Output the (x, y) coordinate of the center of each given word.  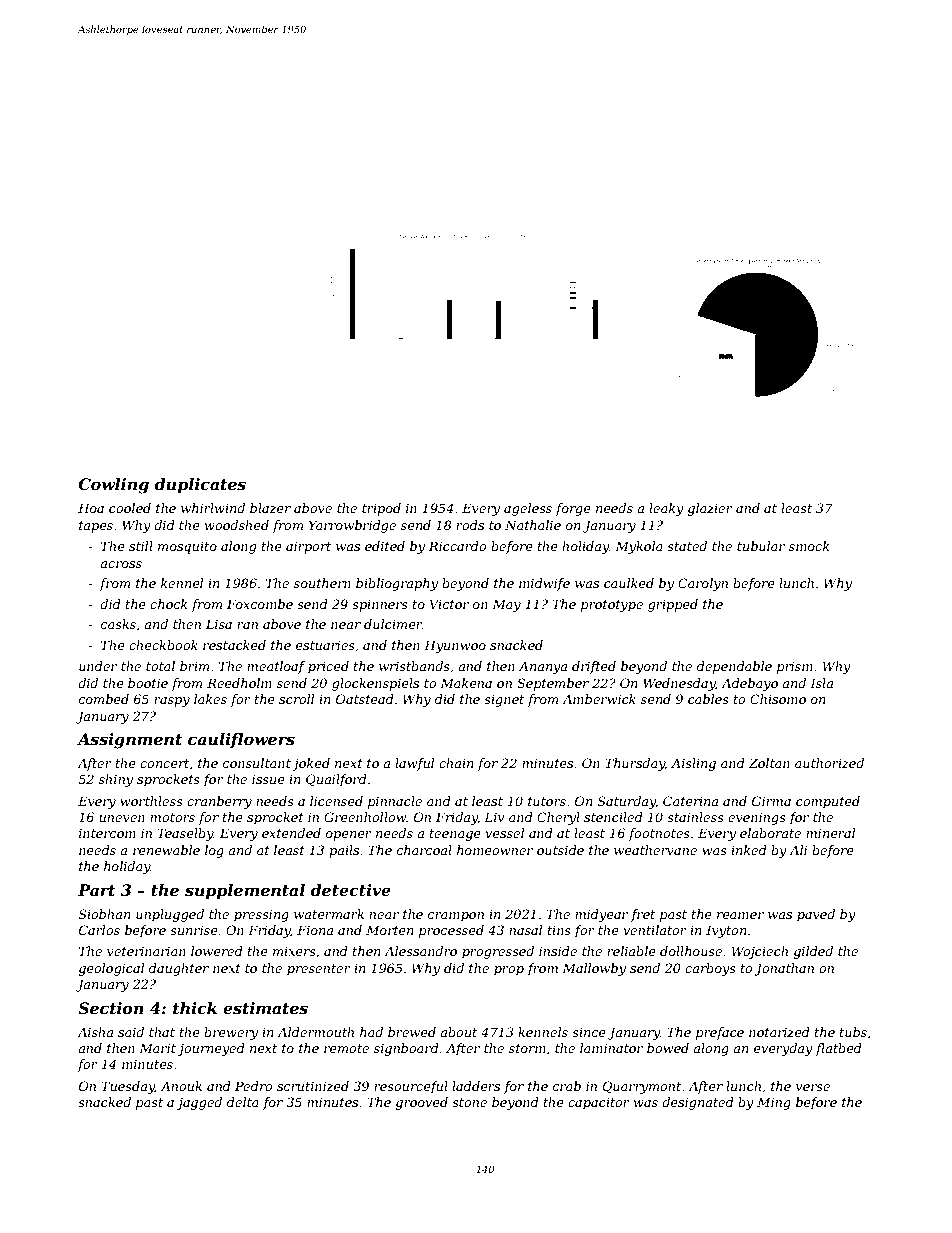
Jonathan (784, 969)
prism (795, 667)
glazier (710, 509)
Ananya (543, 667)
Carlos (99, 930)
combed (104, 699)
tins (559, 930)
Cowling (114, 486)
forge (573, 509)
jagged (199, 1103)
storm (527, 1048)
